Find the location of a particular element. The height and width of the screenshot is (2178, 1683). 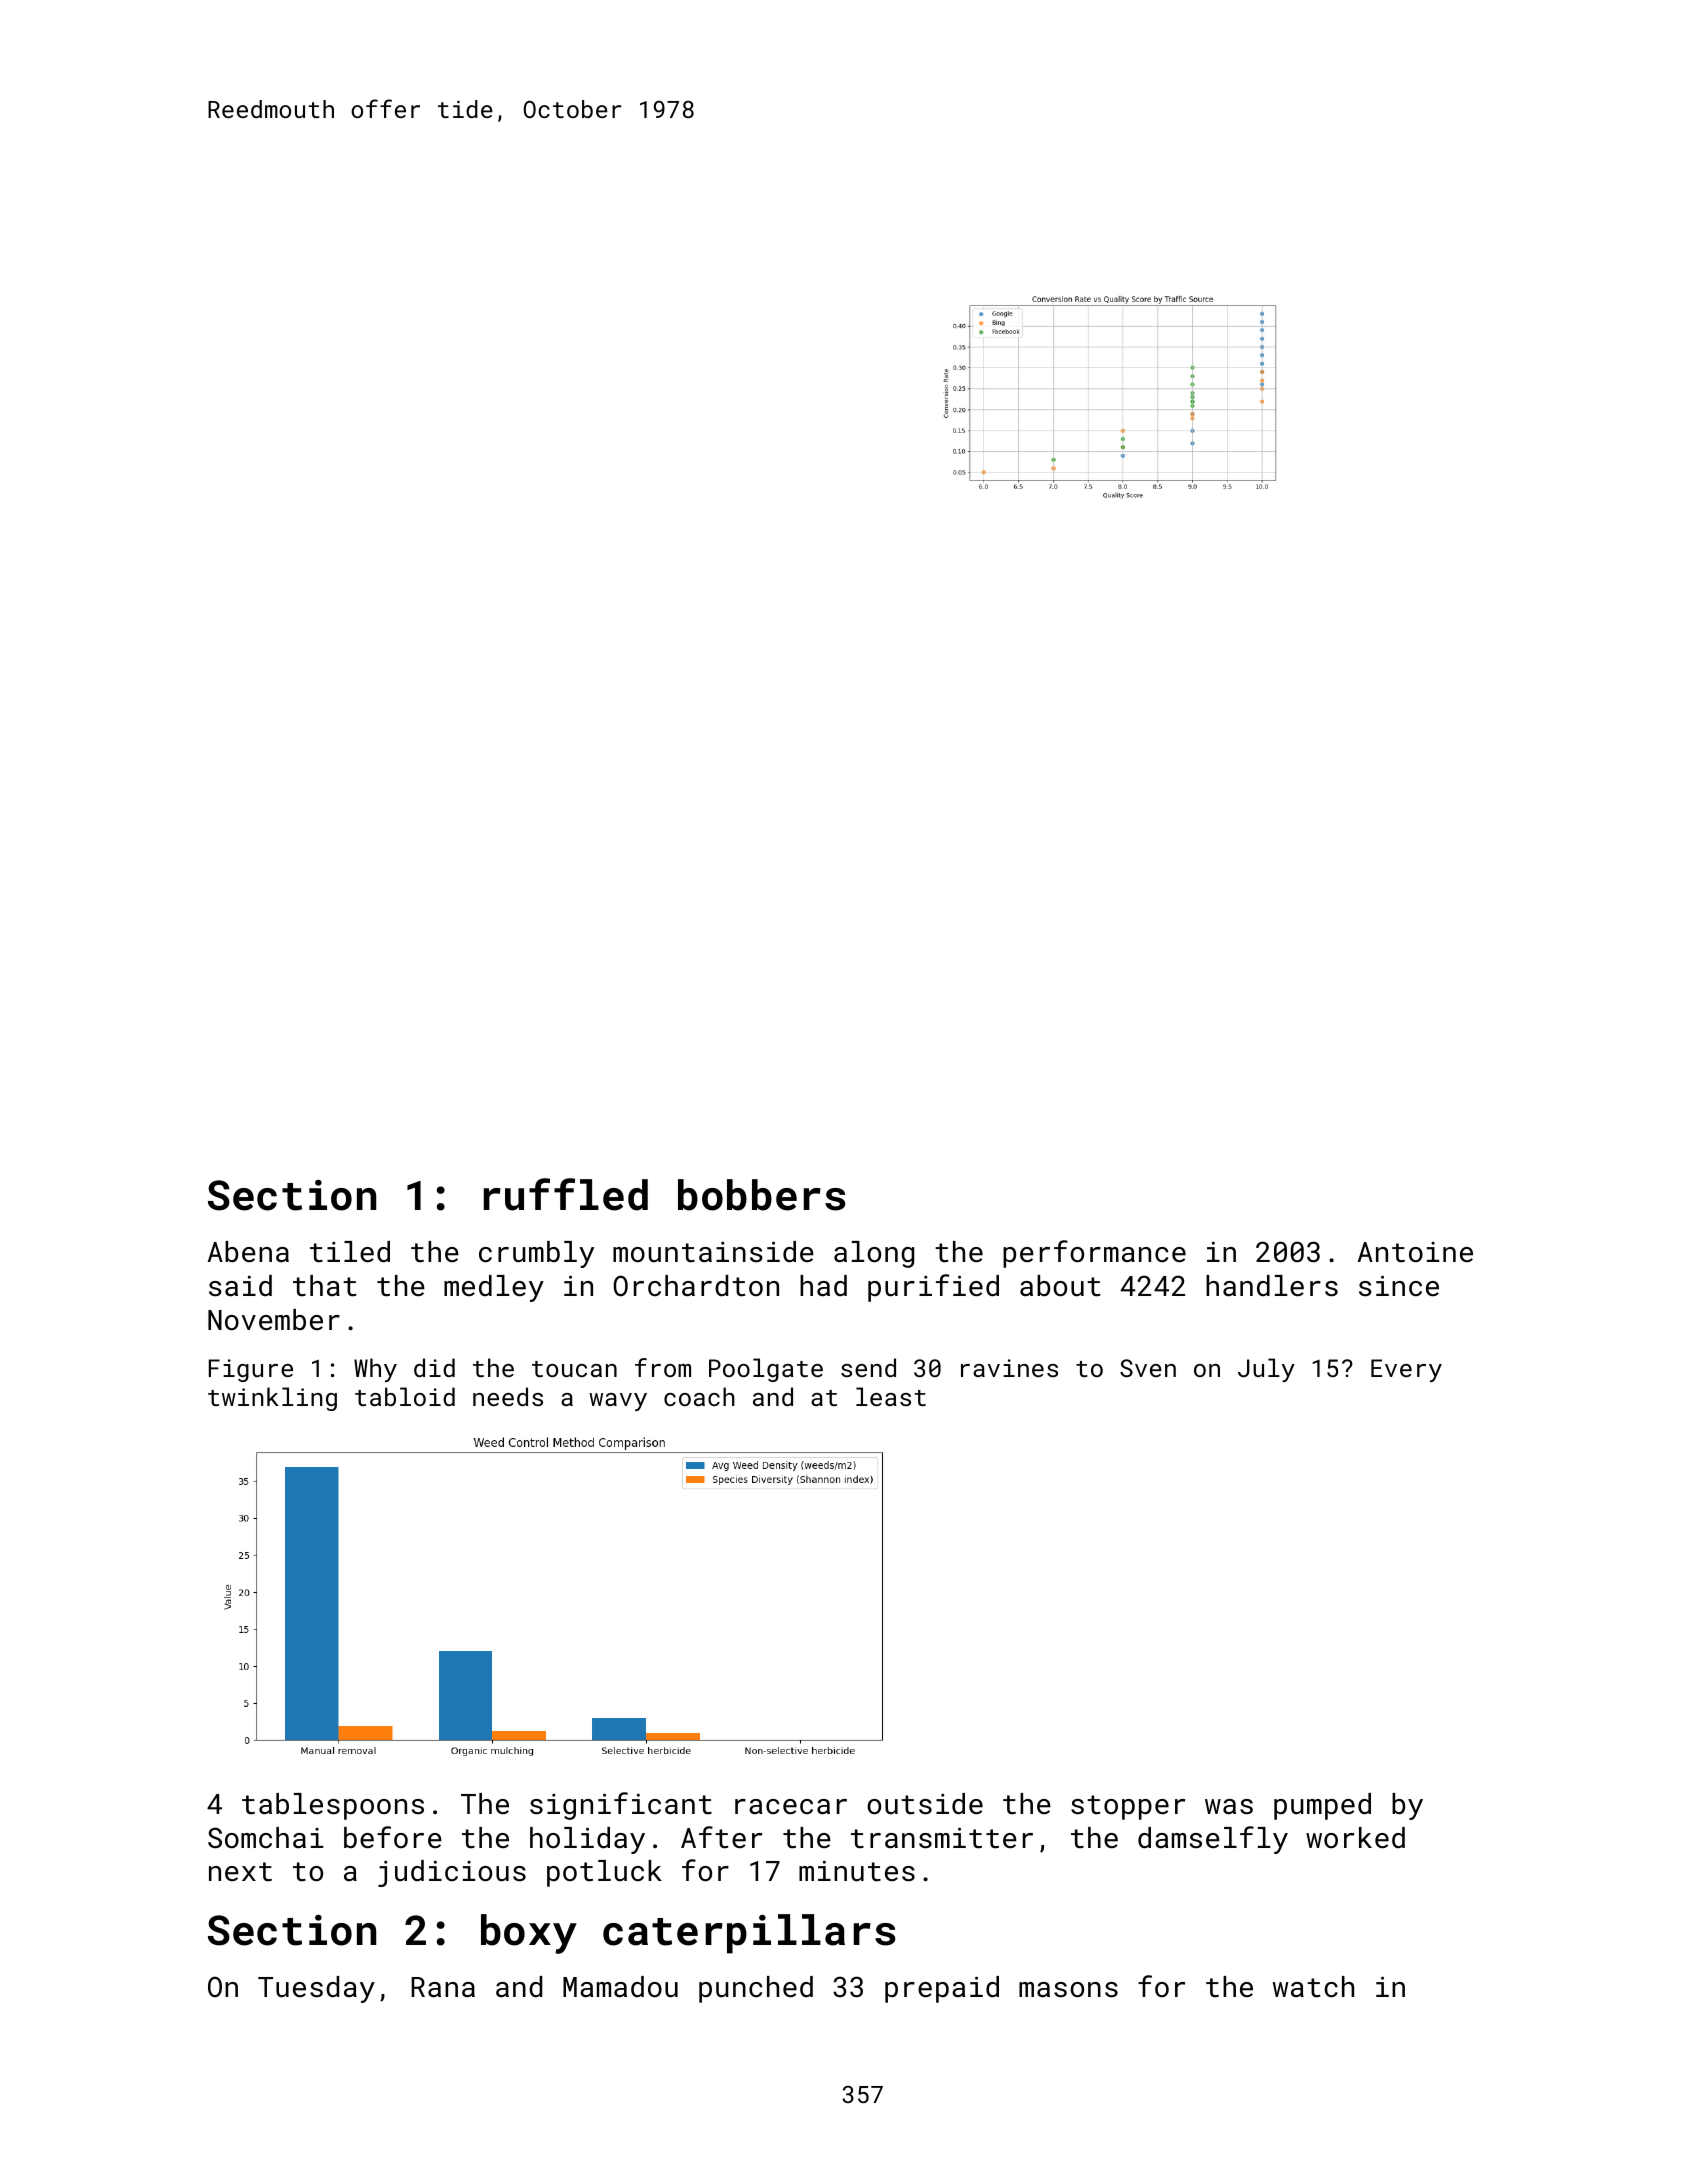

bobbers is located at coordinates (761, 1195).
